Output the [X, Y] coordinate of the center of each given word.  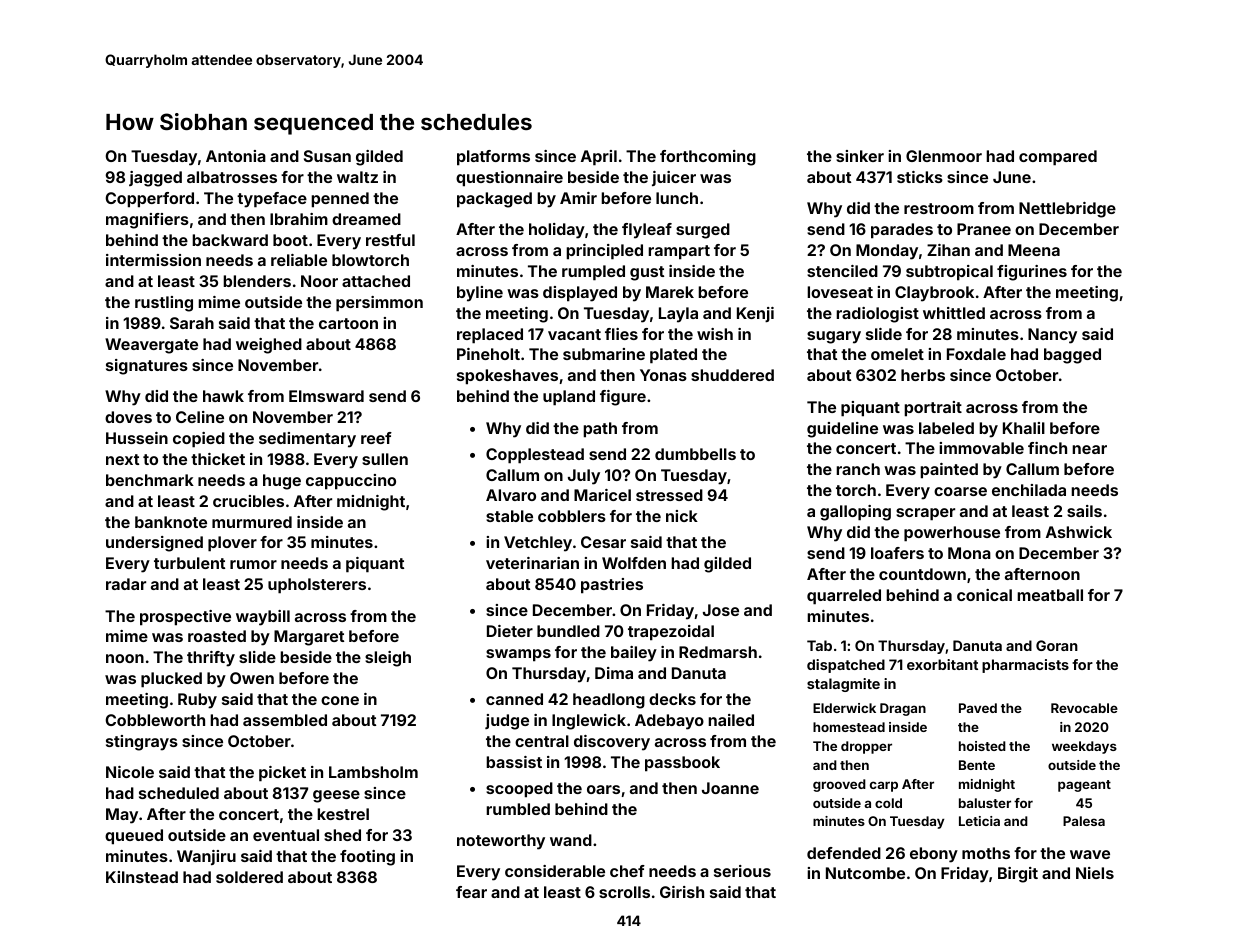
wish [715, 334]
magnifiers [147, 221]
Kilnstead [142, 877]
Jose [721, 610]
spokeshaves [507, 377]
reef [376, 438]
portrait [933, 409]
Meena [1034, 250]
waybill [263, 618]
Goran [1057, 645]
